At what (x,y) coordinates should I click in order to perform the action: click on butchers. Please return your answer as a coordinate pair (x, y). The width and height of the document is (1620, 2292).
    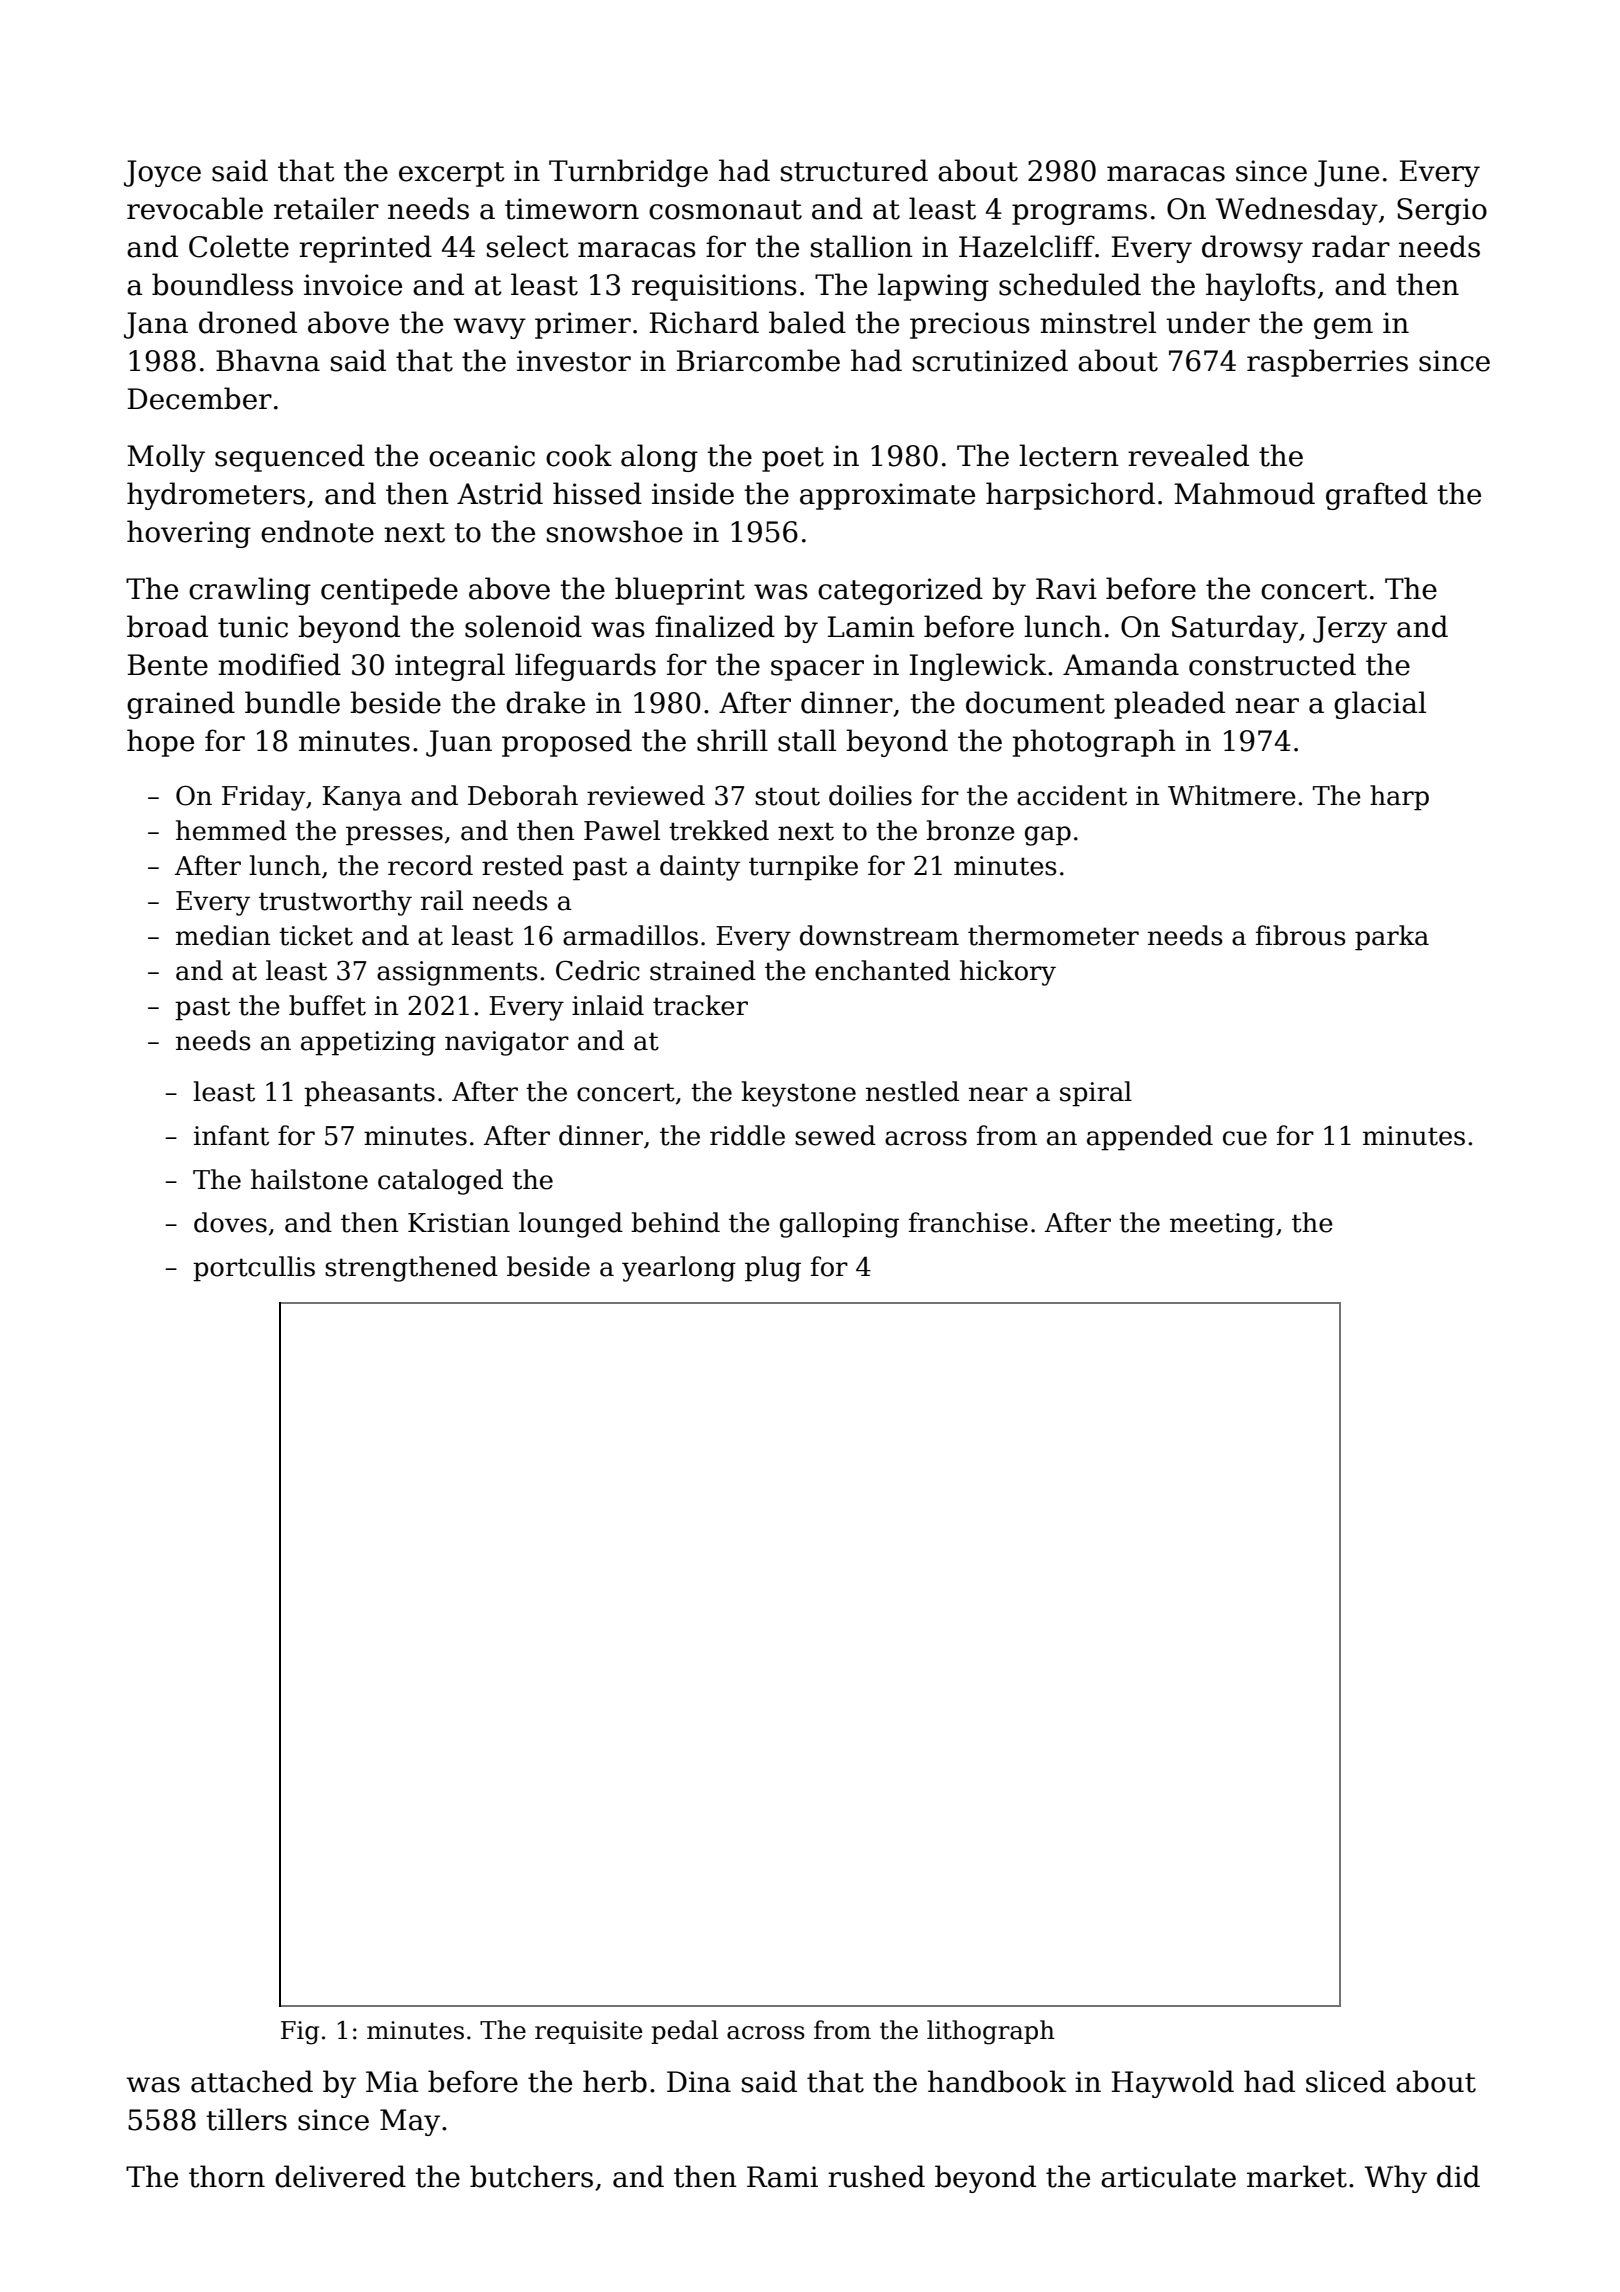
    Looking at the image, I should click on (531, 2176).
